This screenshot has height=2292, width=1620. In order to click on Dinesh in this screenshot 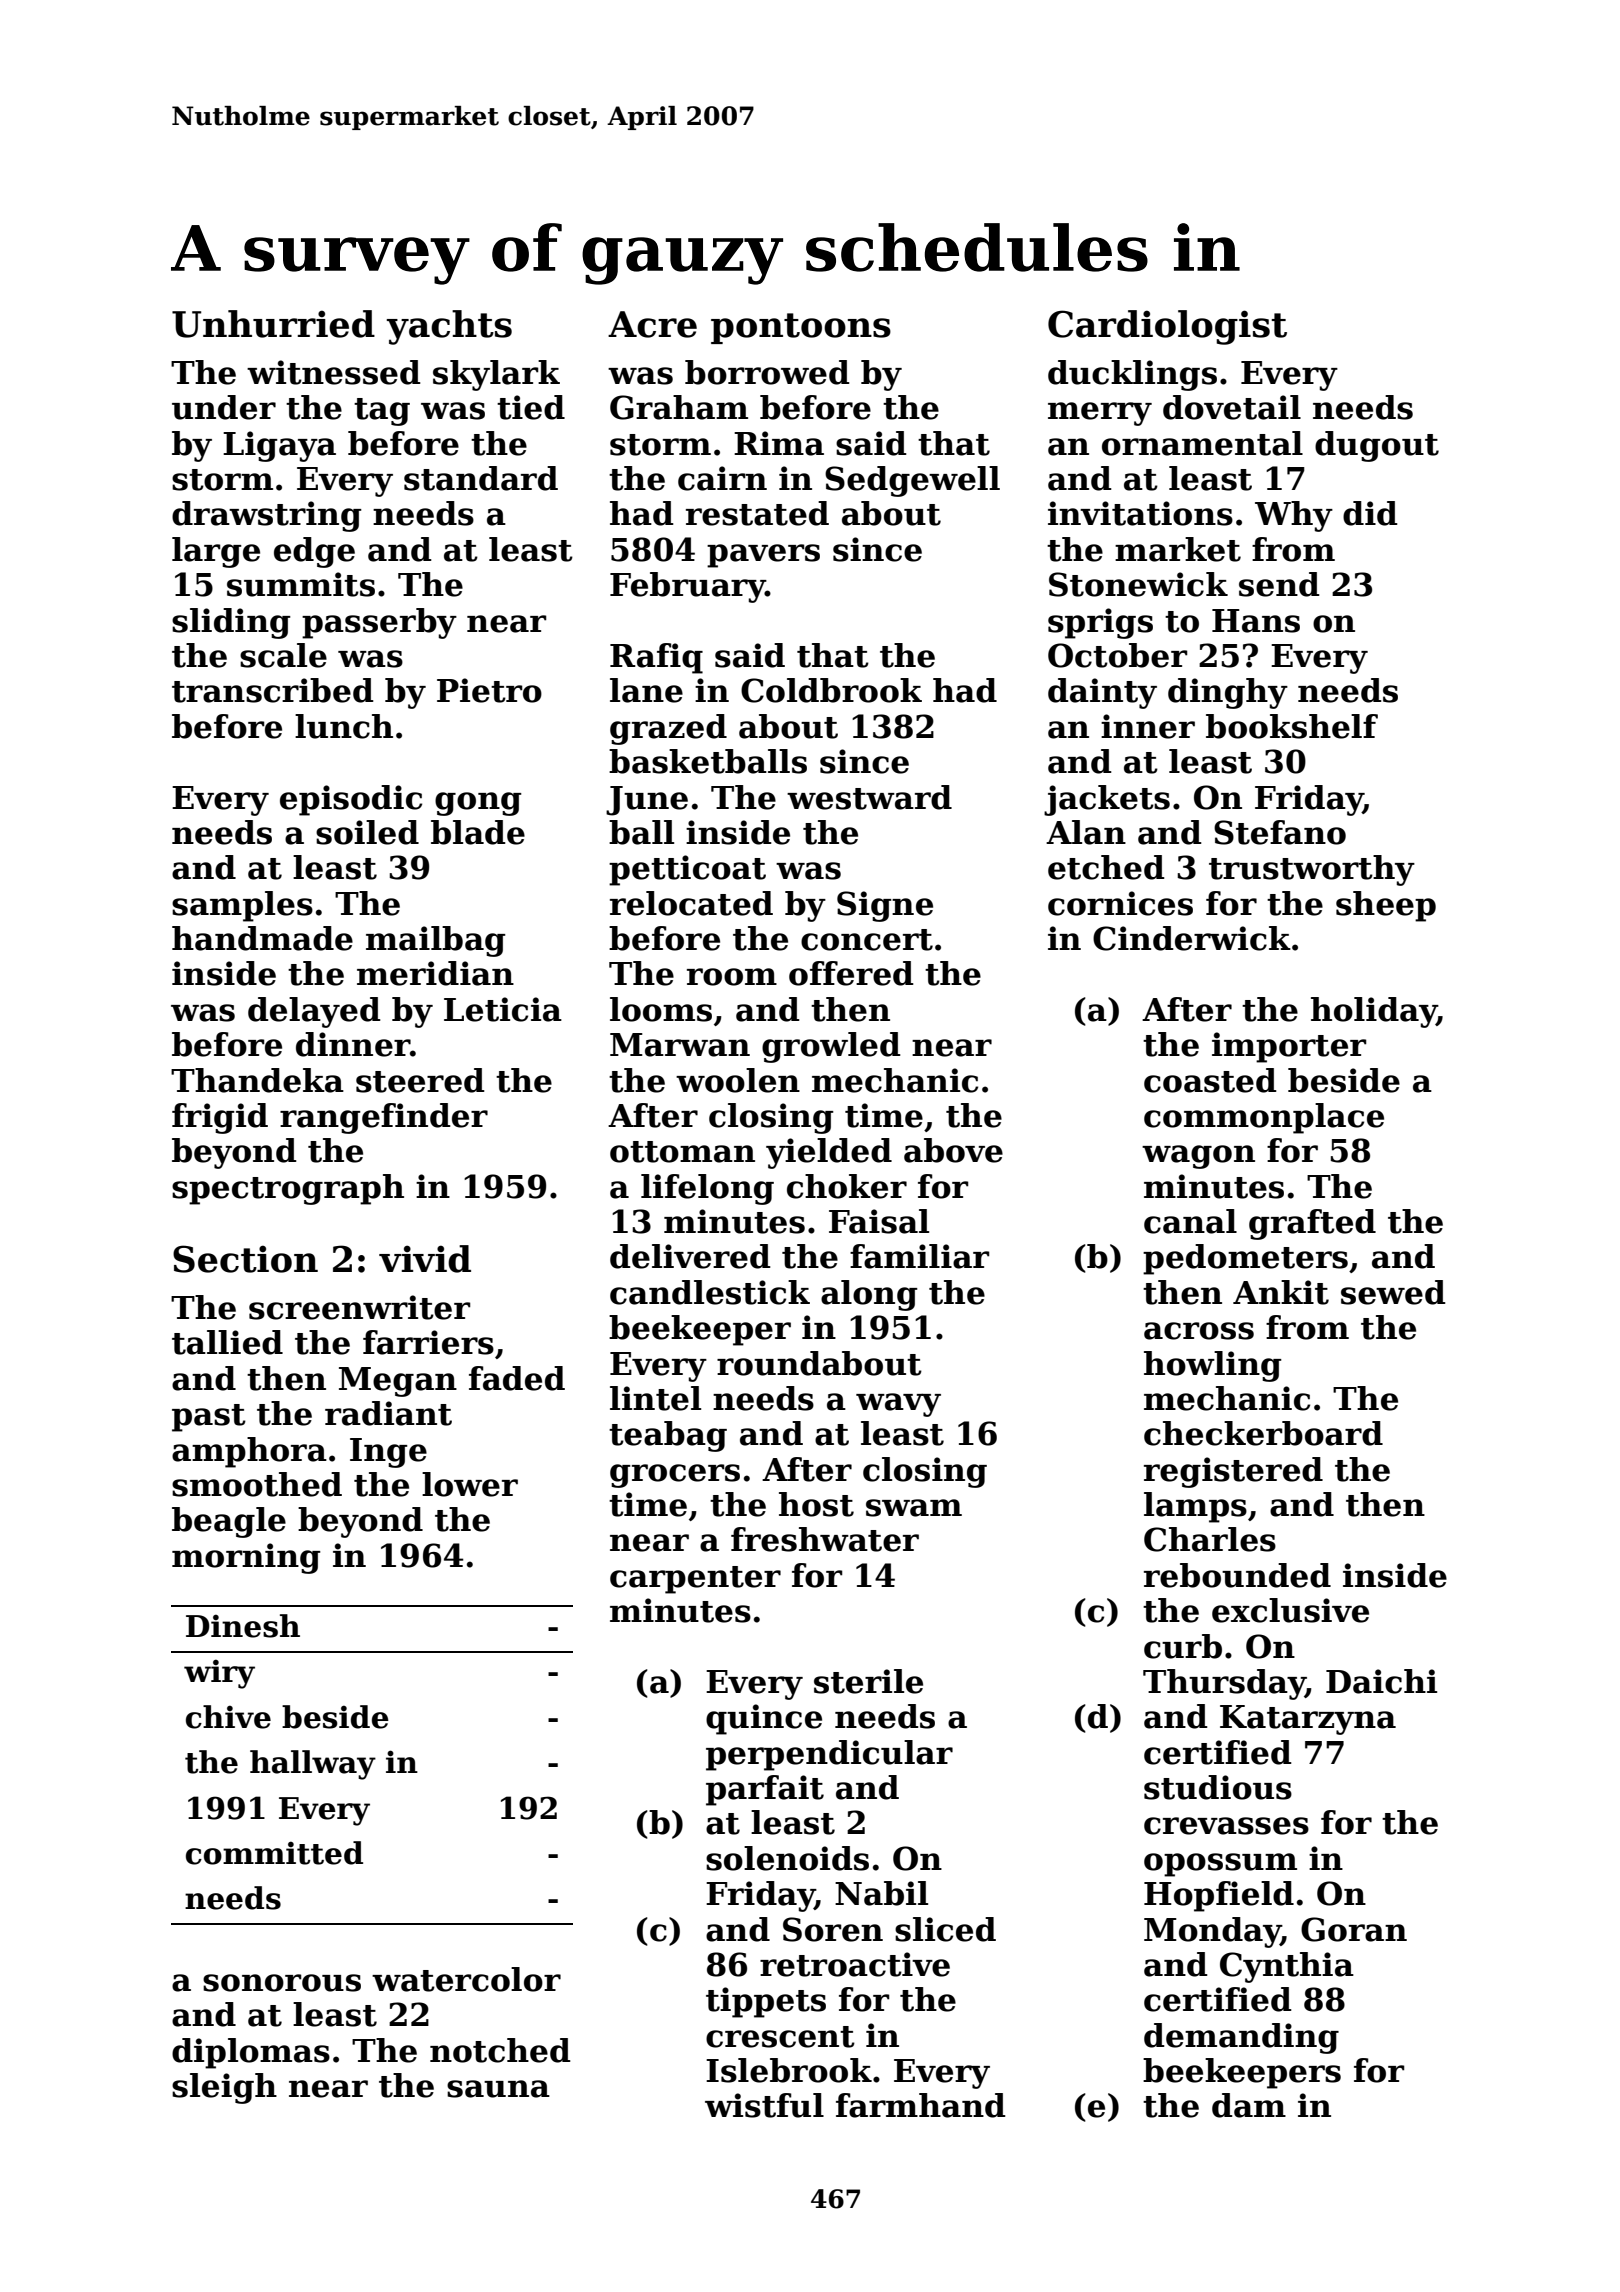, I will do `click(243, 1626)`.
